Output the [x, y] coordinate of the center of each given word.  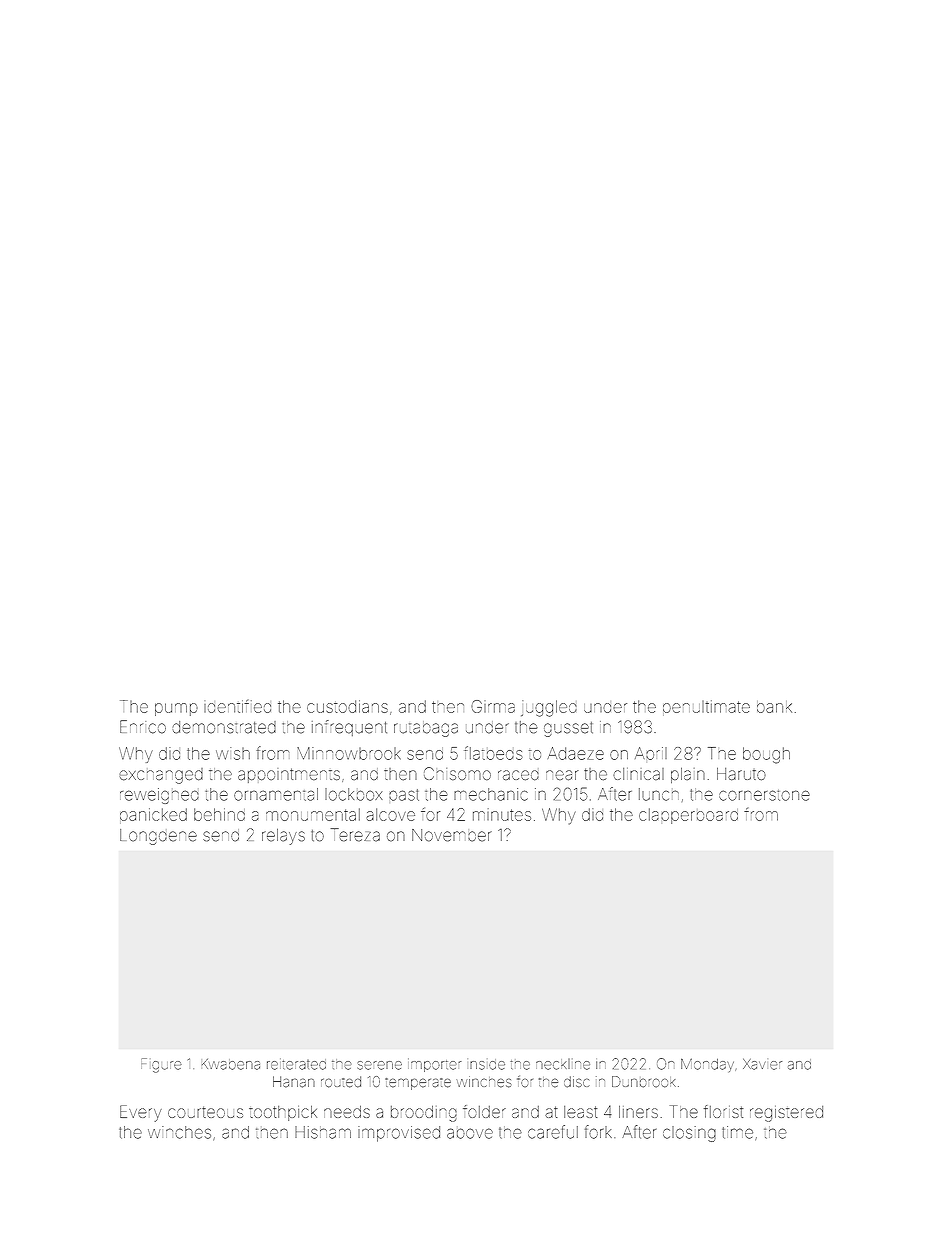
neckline [563, 1064]
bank [774, 707]
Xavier [762, 1064]
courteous [205, 1112]
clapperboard [688, 816]
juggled [549, 708]
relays [283, 837]
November [452, 835]
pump [176, 709]
